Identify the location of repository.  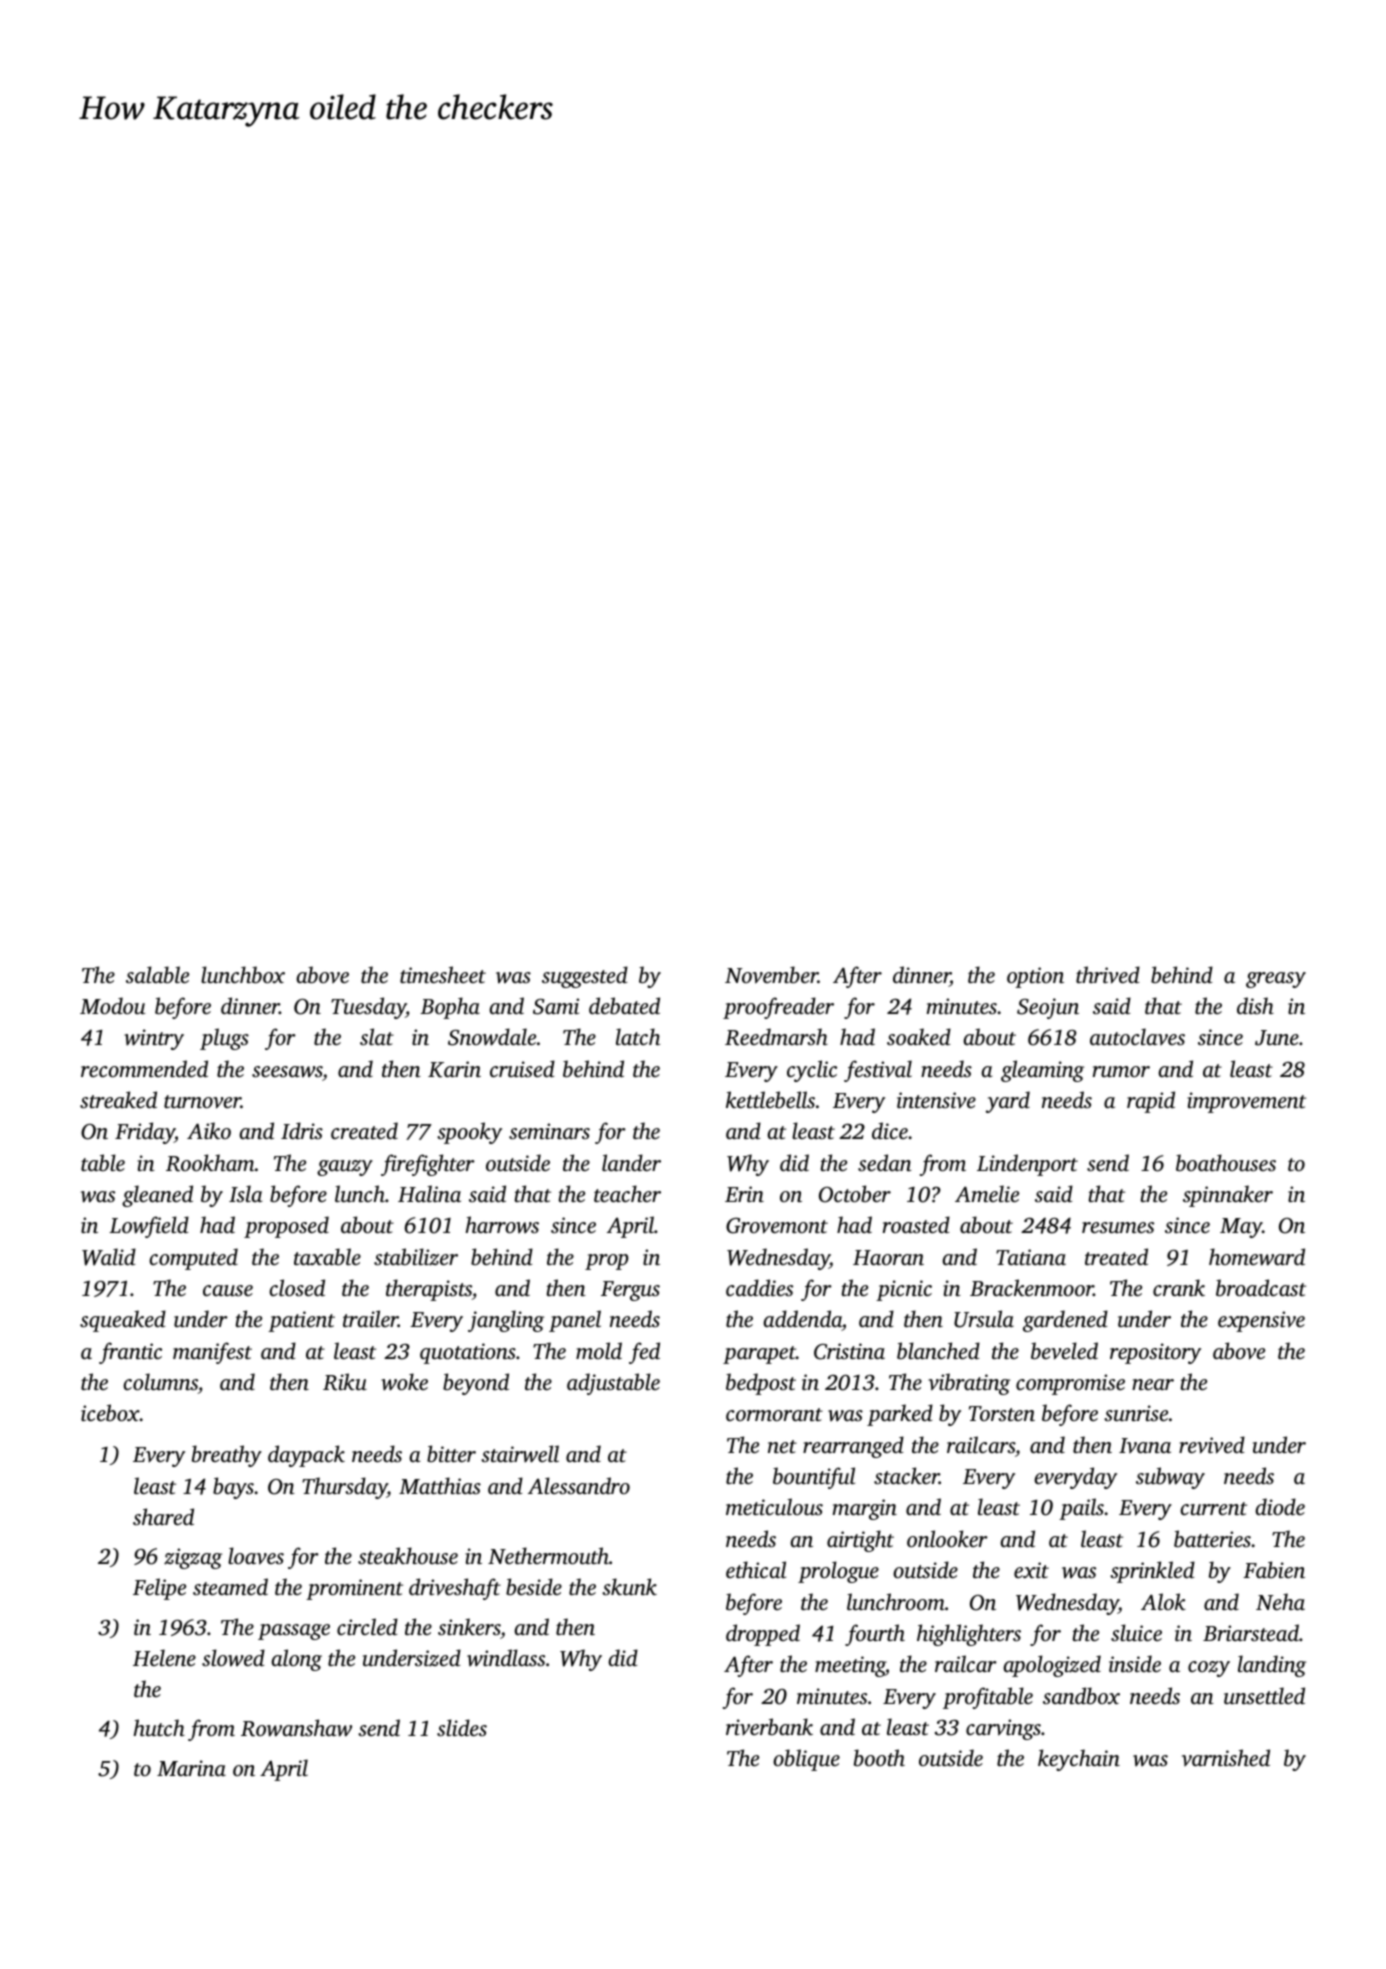
(1155, 1353).
